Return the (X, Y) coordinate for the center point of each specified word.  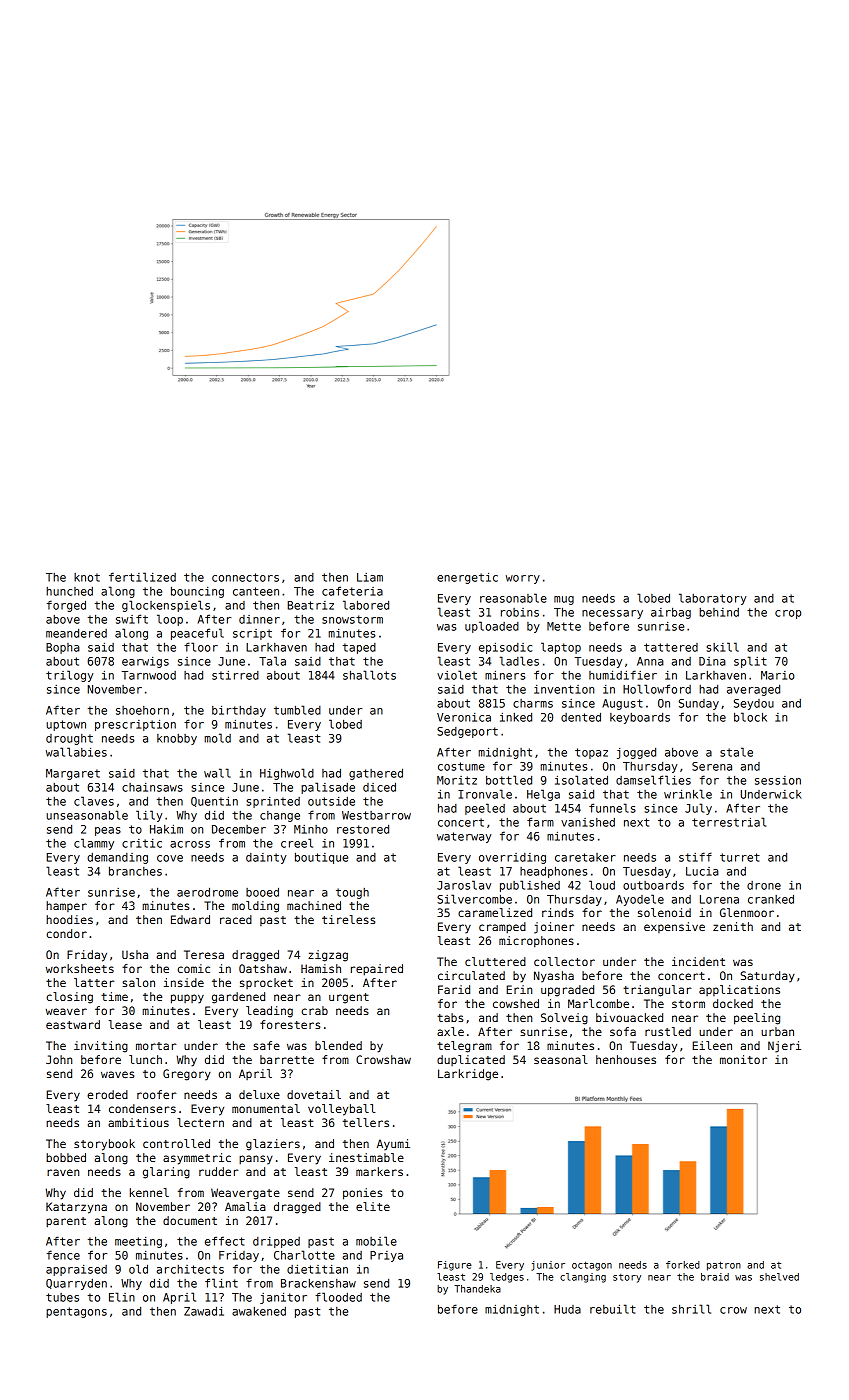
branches (135, 871)
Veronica (464, 717)
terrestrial (729, 822)
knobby (177, 739)
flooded (338, 1297)
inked (516, 717)
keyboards (640, 718)
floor (201, 647)
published (530, 886)
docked (733, 1003)
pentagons (76, 1312)
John (59, 1059)
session (778, 780)
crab (315, 1010)
